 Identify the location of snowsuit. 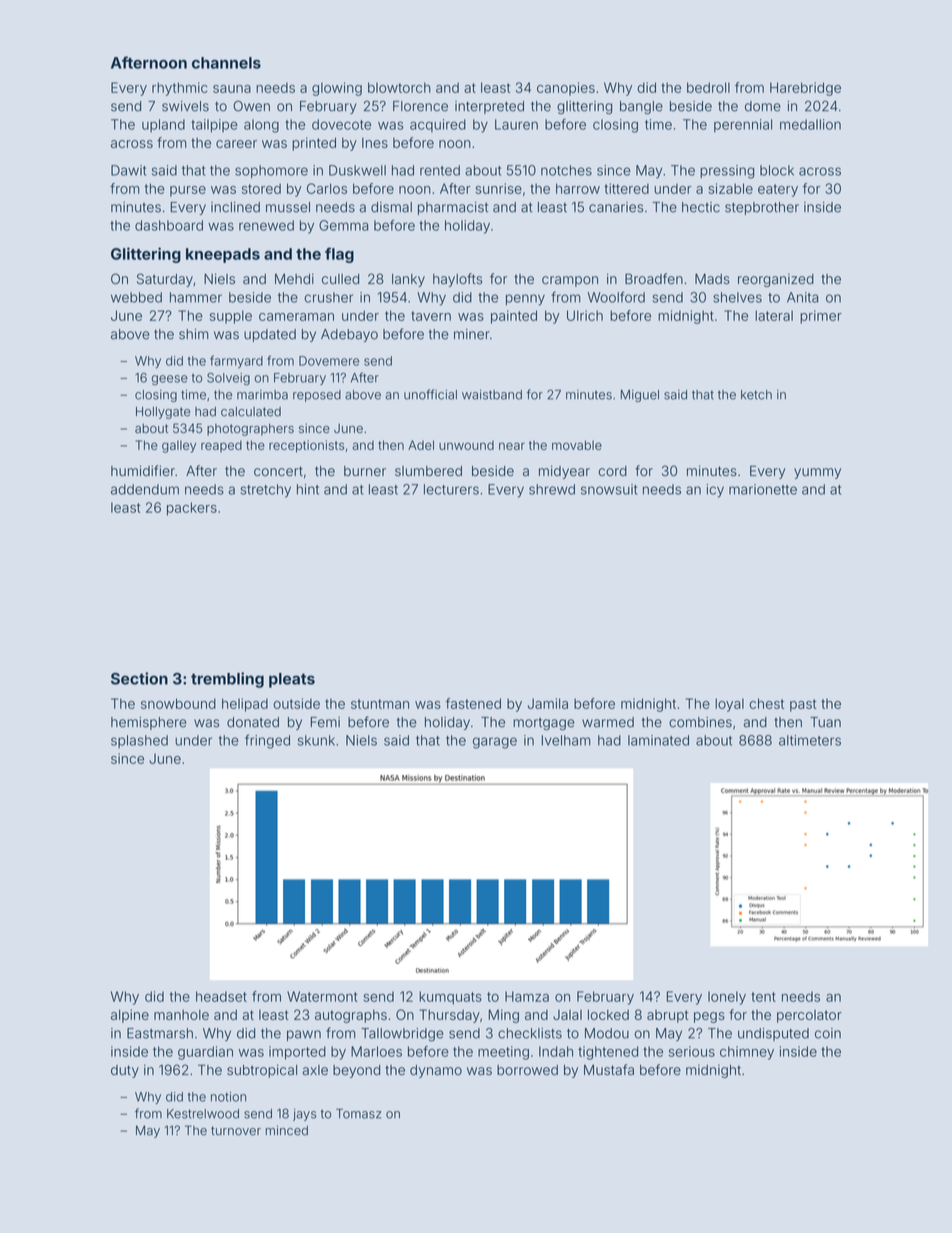
(609, 489).
